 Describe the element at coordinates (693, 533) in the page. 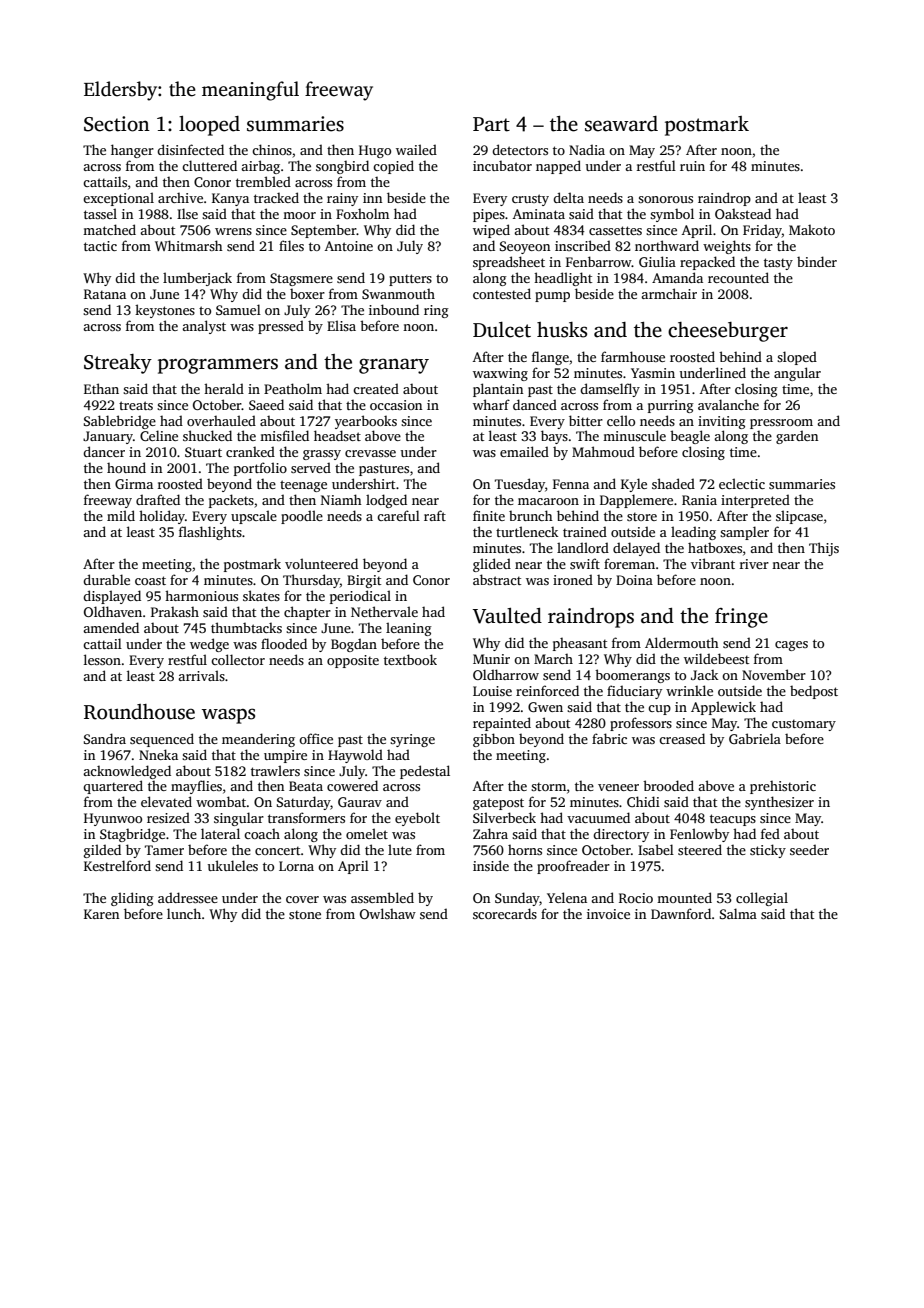

I see `leading` at that location.
